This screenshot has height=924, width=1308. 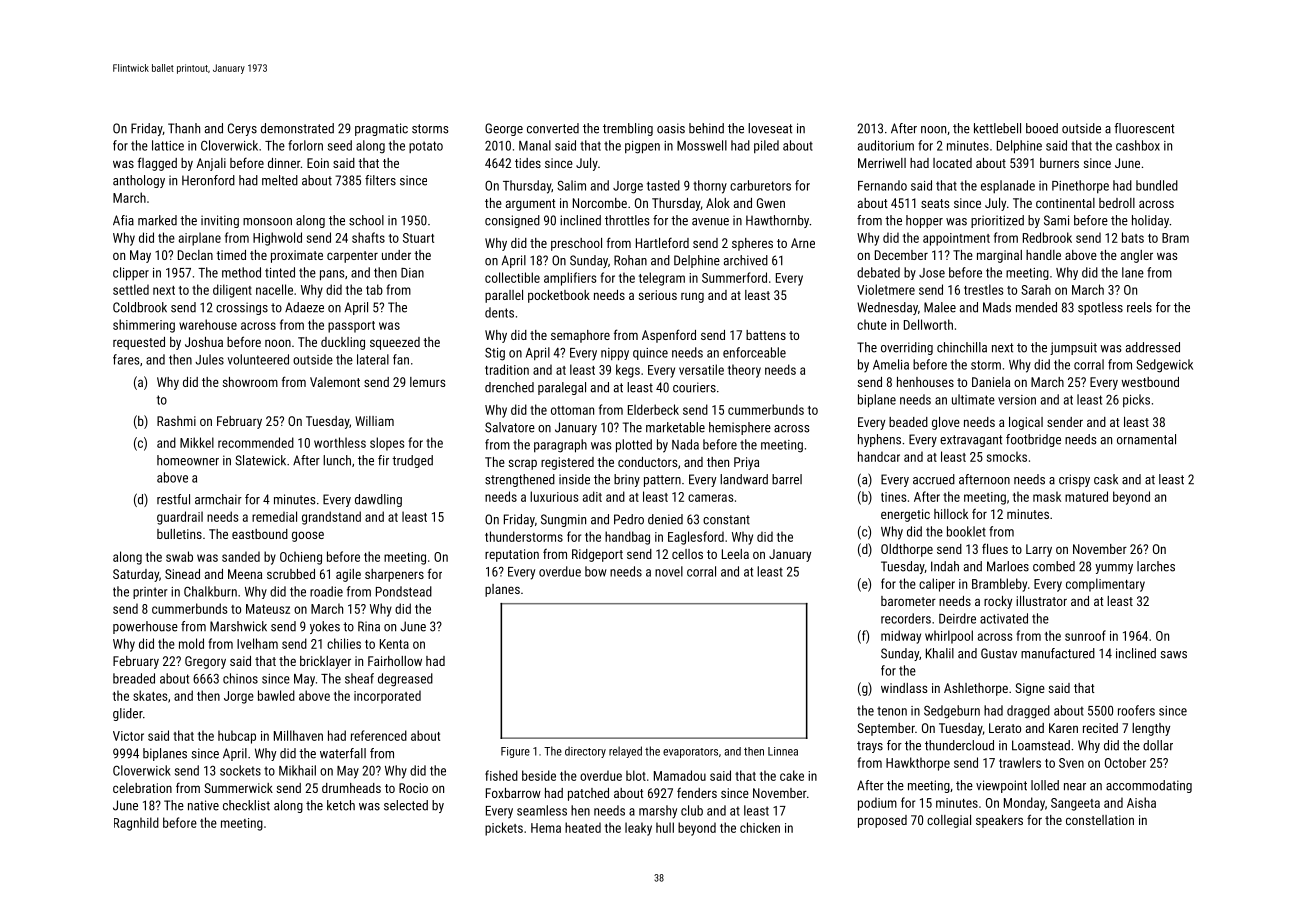 I want to click on barrel, so click(x=787, y=479).
